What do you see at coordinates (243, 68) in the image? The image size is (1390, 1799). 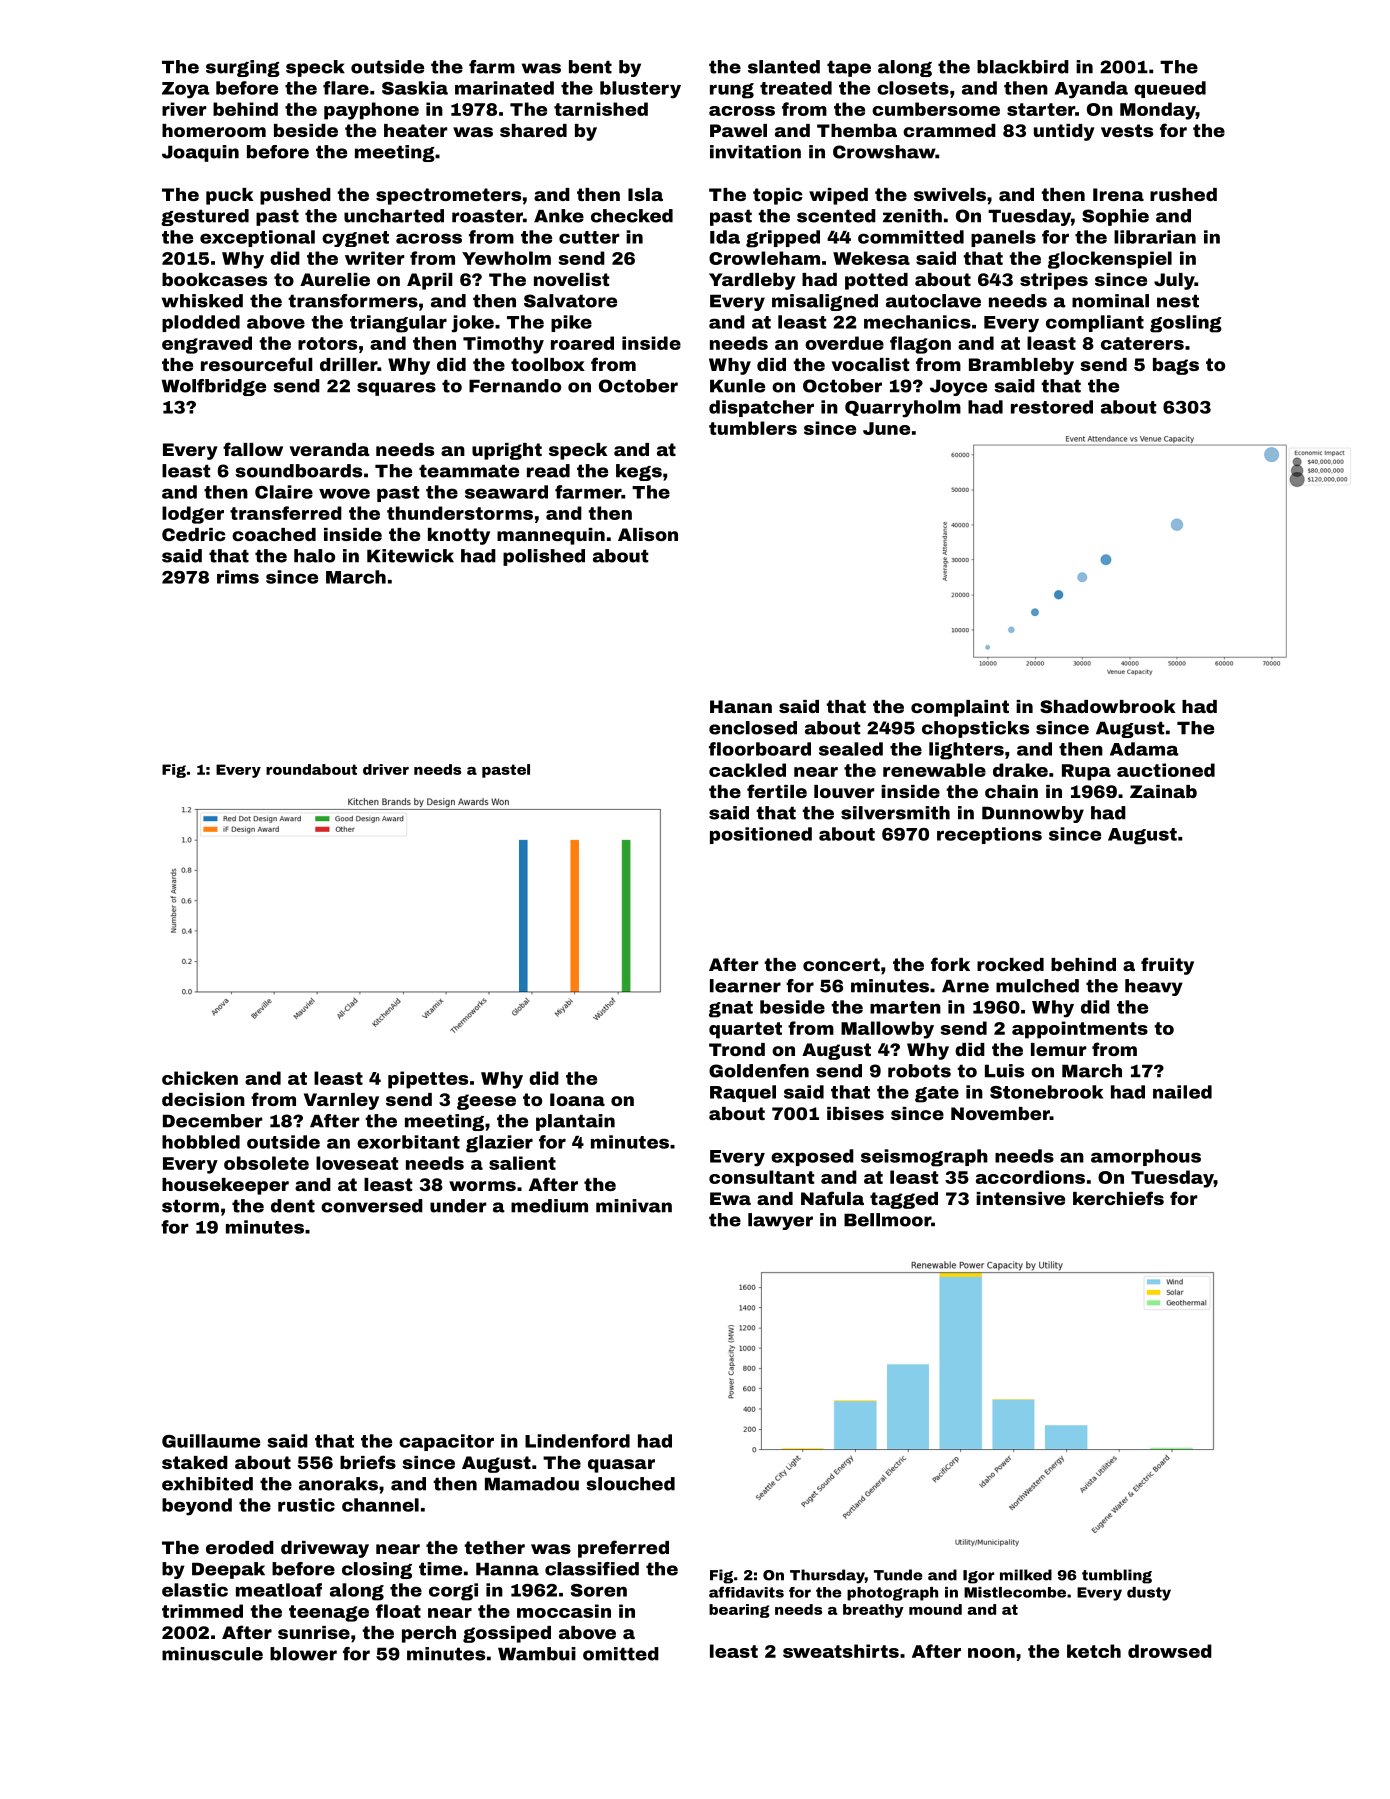 I see `surging` at bounding box center [243, 68].
